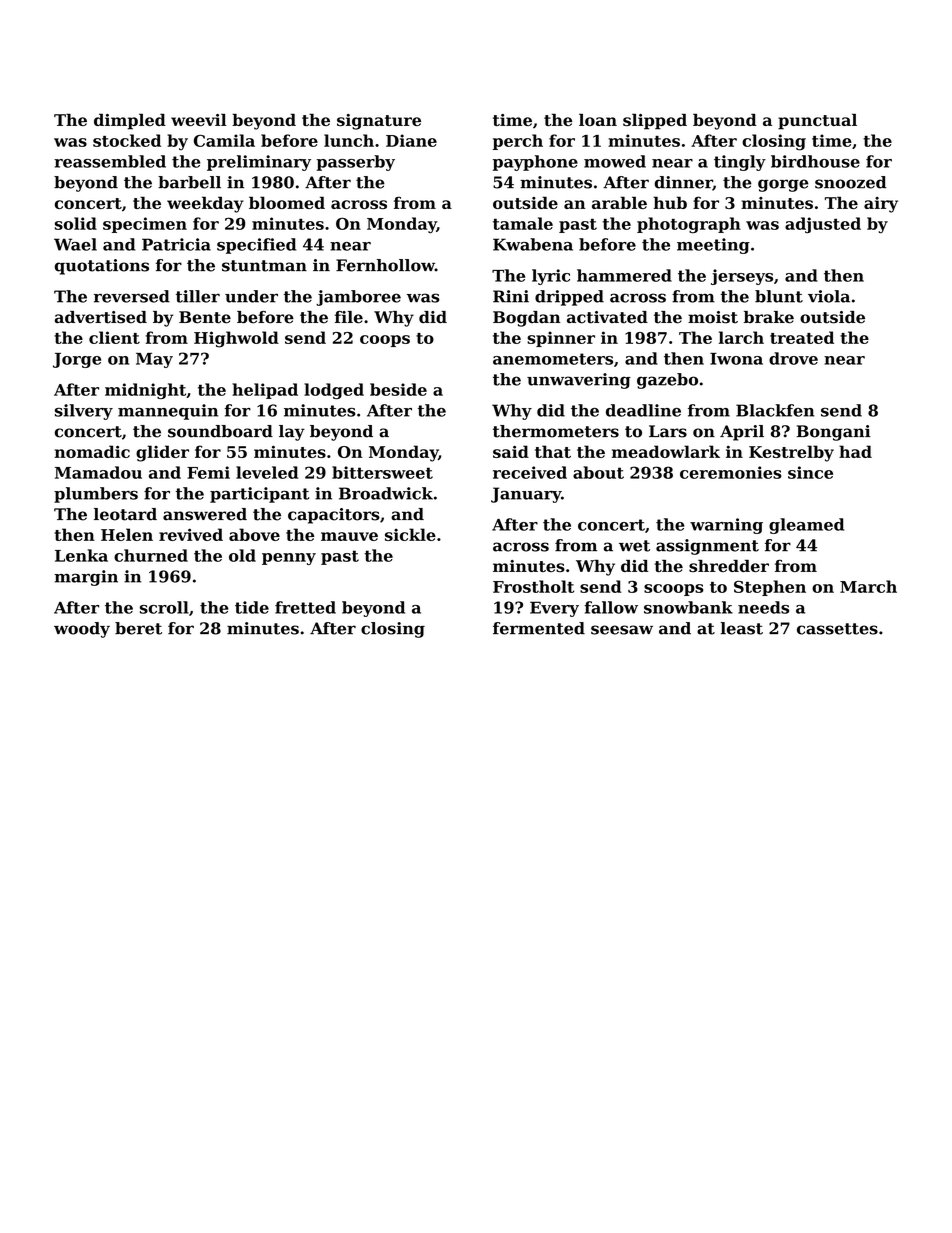 This document has height=1233, width=952. Describe the element at coordinates (598, 120) in the document. I see `loan` at that location.
